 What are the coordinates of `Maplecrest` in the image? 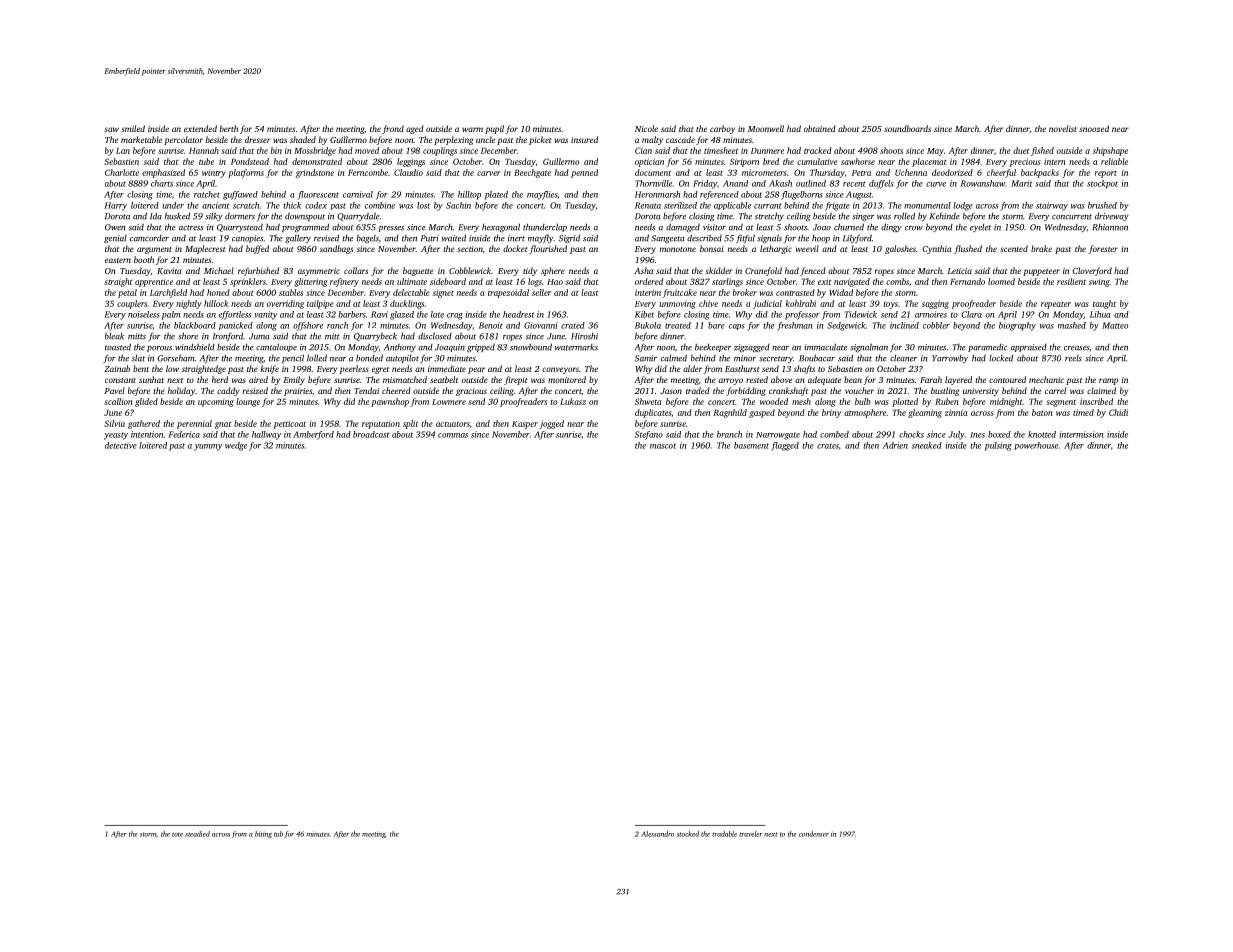 It's located at (205, 249).
